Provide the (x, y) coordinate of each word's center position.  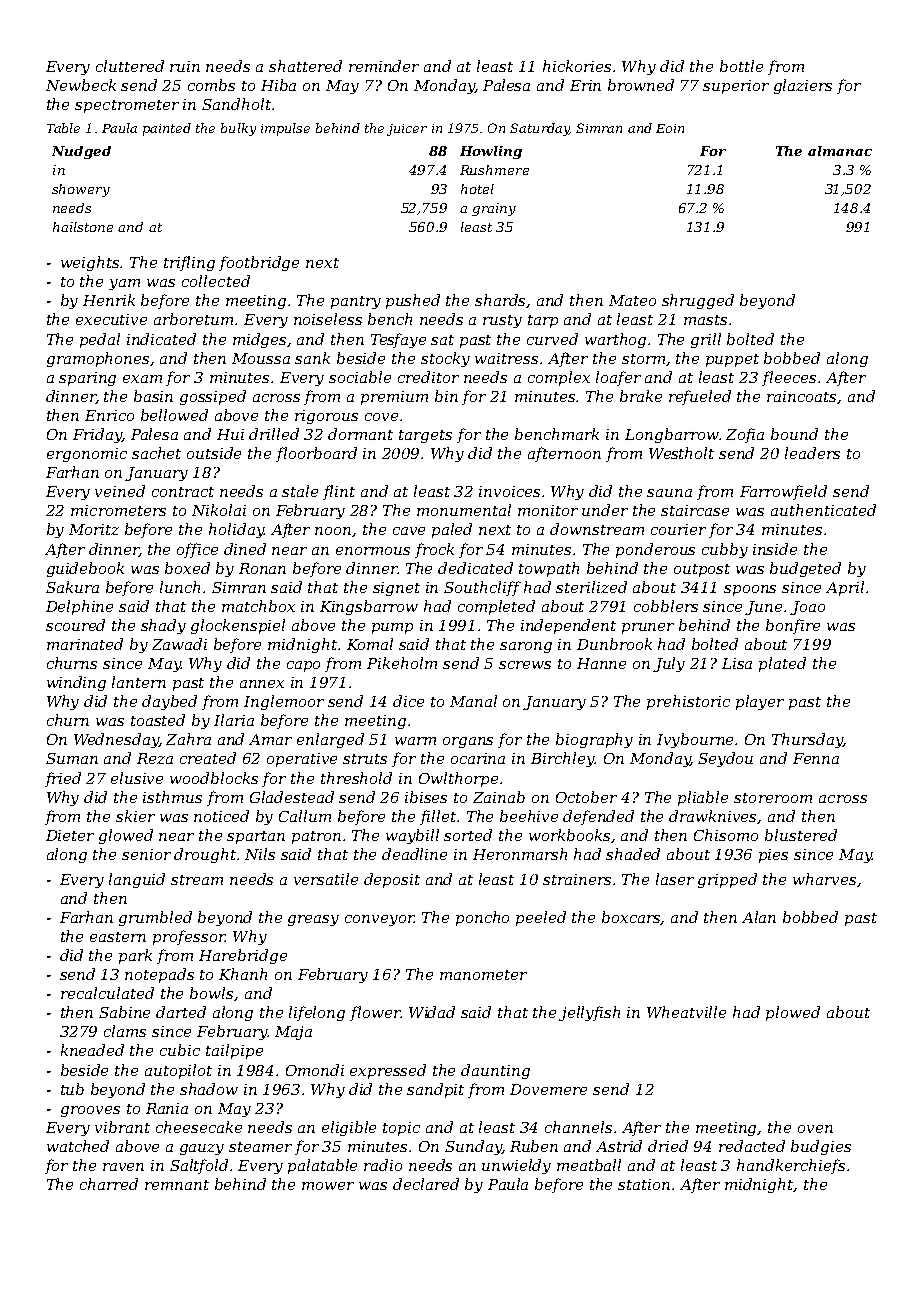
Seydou (725, 759)
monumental (464, 510)
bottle (741, 66)
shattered (305, 66)
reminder (384, 66)
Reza (155, 758)
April (845, 588)
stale (300, 491)
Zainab (499, 797)
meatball (589, 1165)
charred (109, 1184)
